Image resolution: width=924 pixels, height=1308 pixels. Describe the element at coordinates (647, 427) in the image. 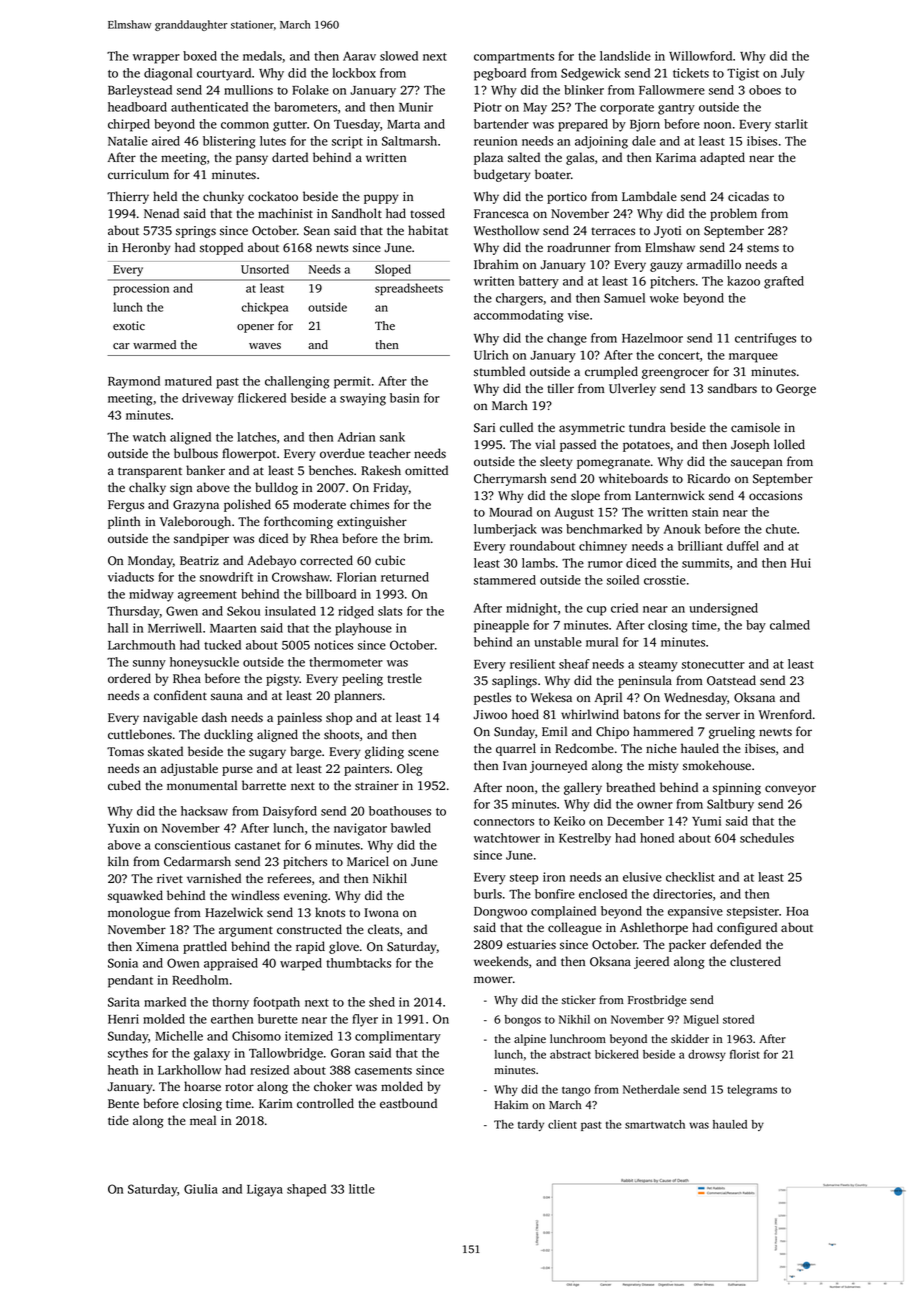

I see `tundra` at that location.
